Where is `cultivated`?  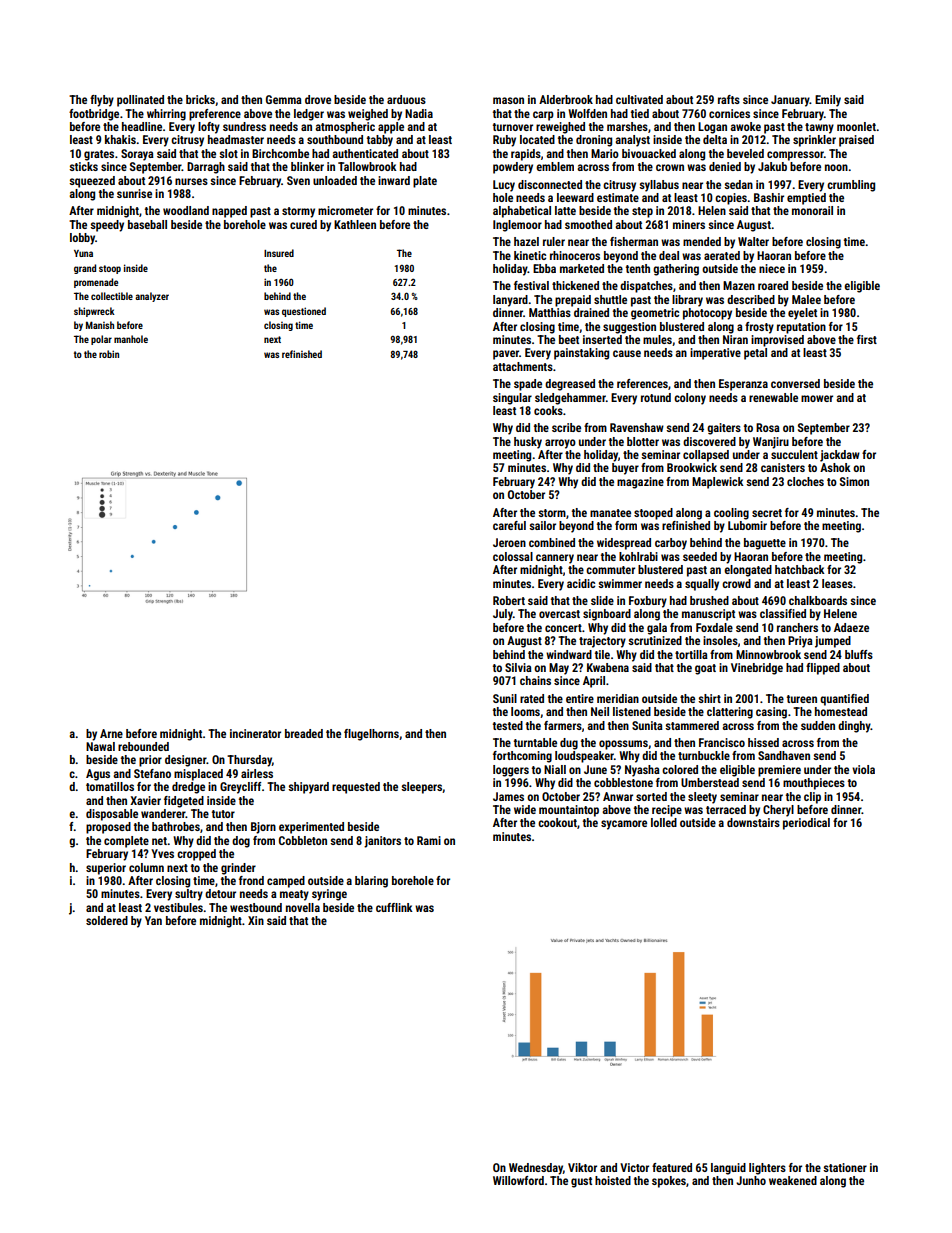 cultivated is located at coordinates (639, 99).
